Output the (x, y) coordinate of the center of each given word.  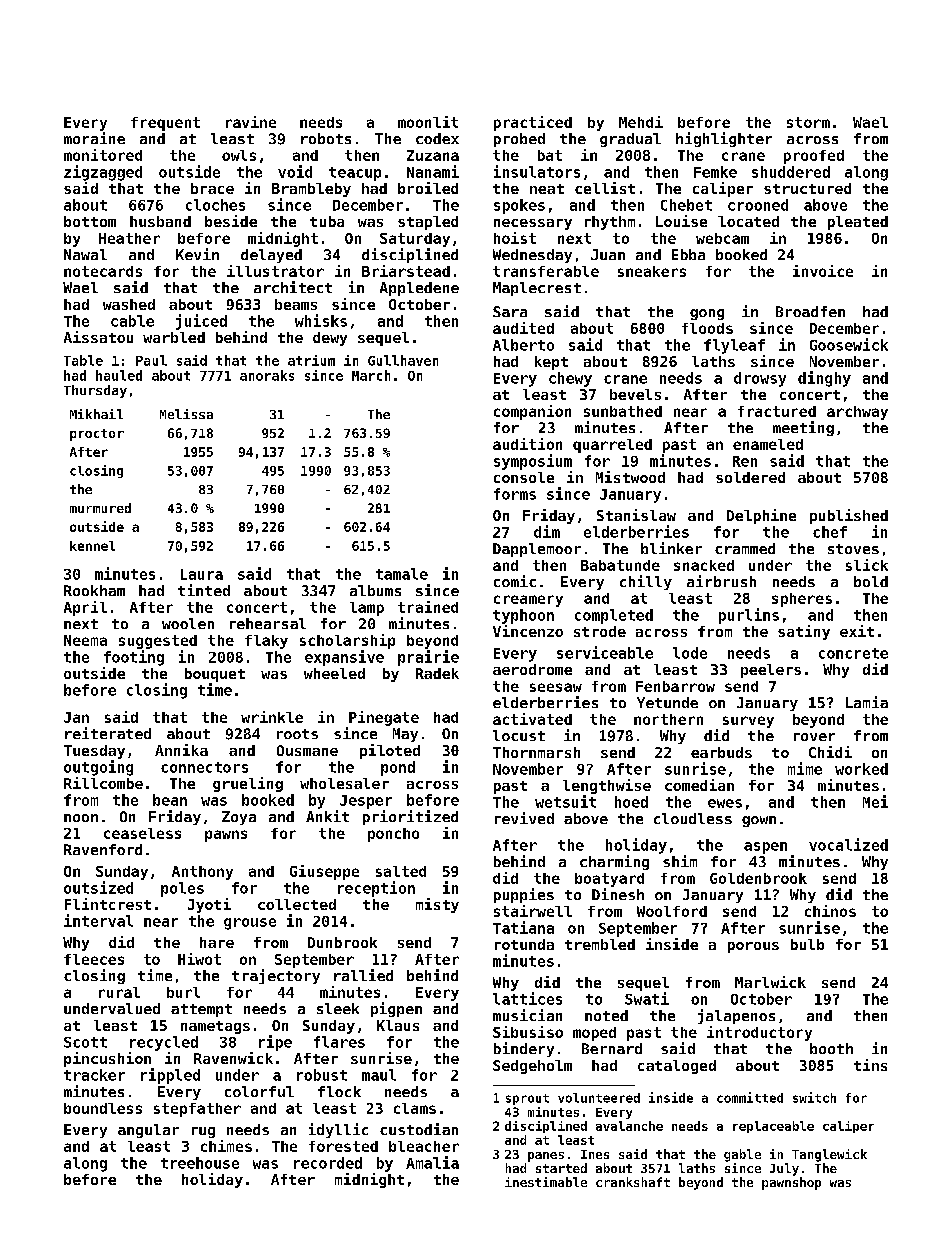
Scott (85, 1042)
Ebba (688, 254)
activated (532, 719)
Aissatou (98, 337)
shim (680, 861)
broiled (428, 188)
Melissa (186, 414)
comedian (699, 785)
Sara (510, 311)
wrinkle (272, 717)
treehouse (200, 1163)
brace (212, 188)
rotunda (524, 944)
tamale (402, 574)
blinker (671, 548)
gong (707, 314)
